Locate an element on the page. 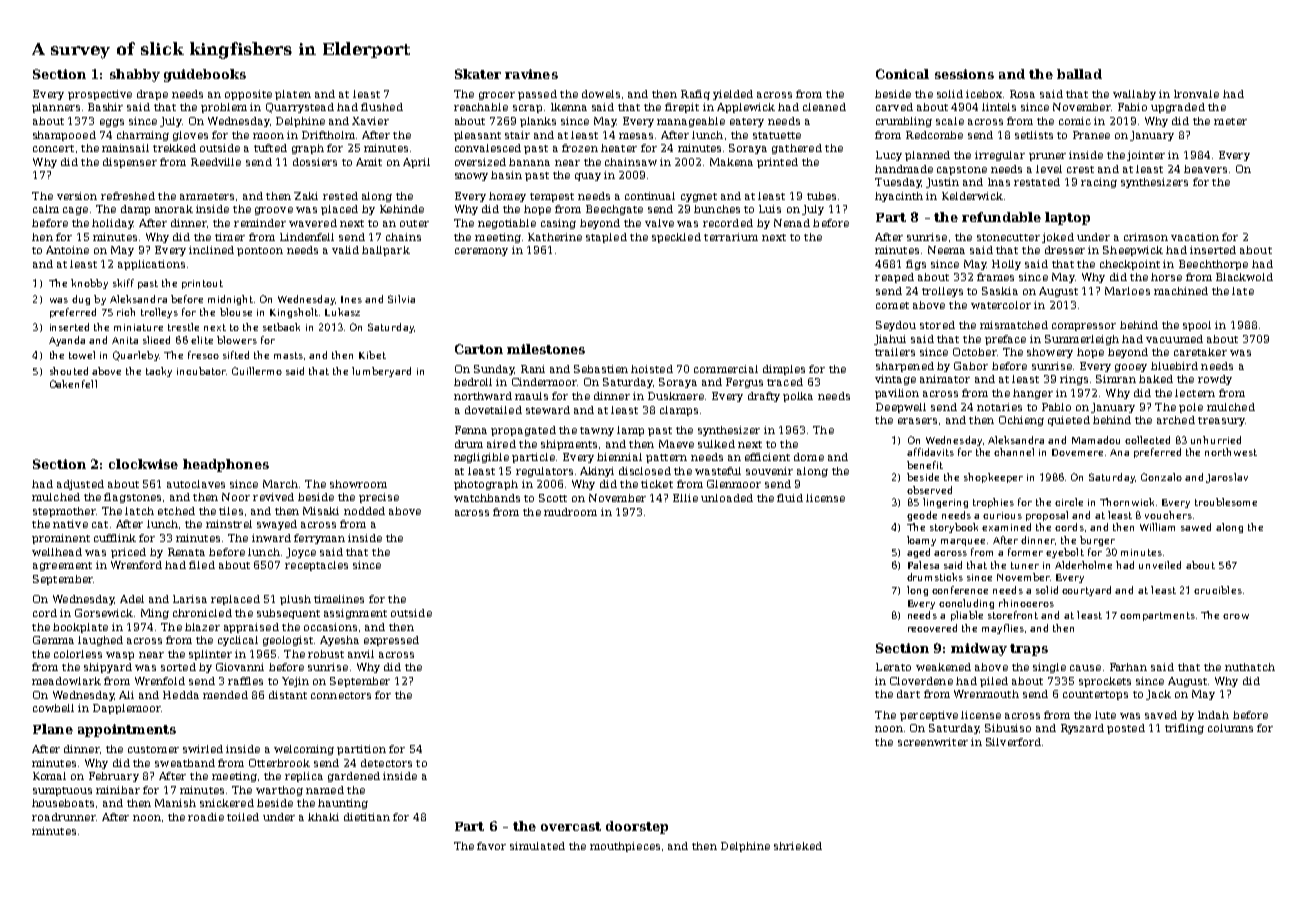 This page has width=1308, height=924. Blackwold is located at coordinates (1244, 277).
